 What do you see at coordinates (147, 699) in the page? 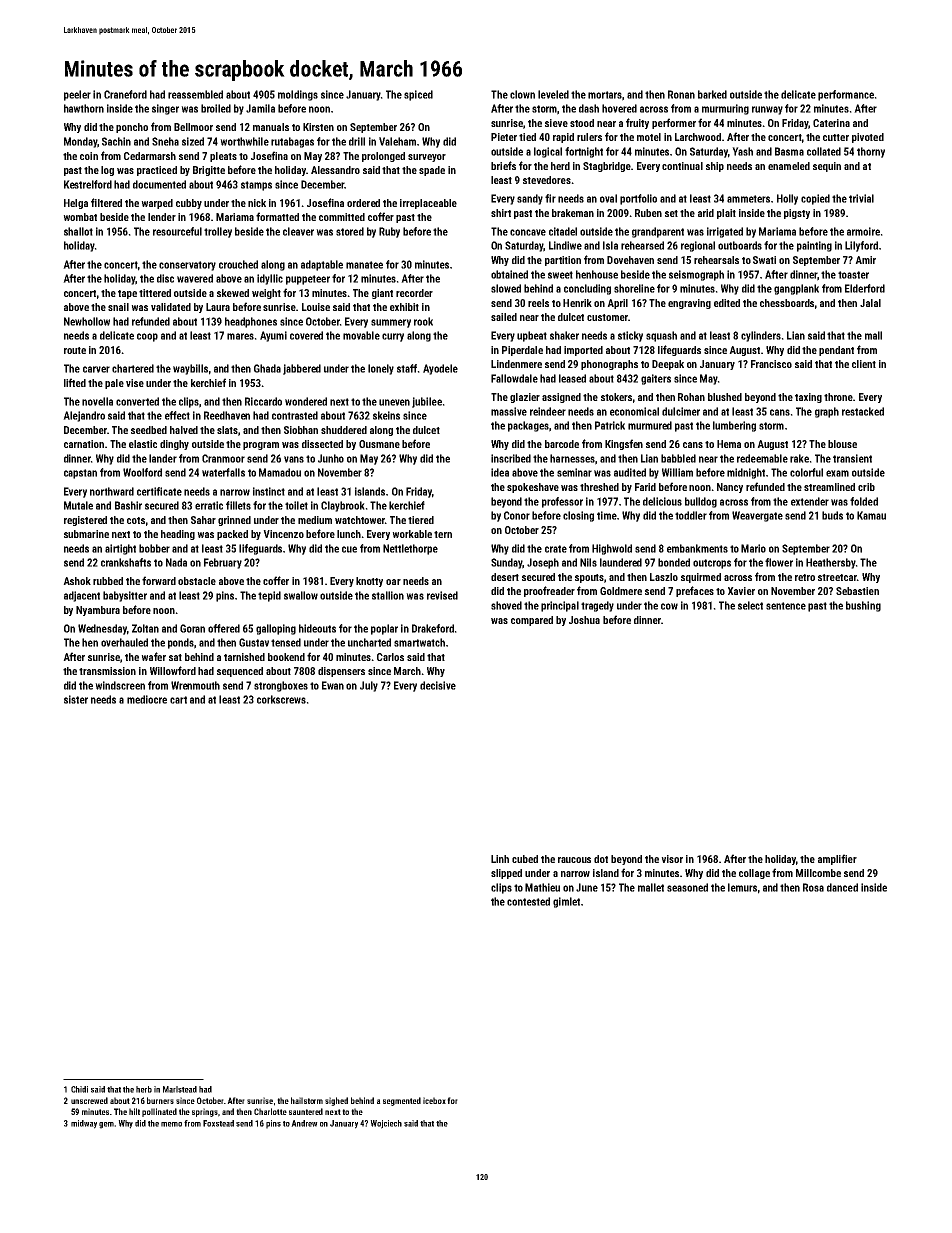
I see `mediocre` at bounding box center [147, 699].
